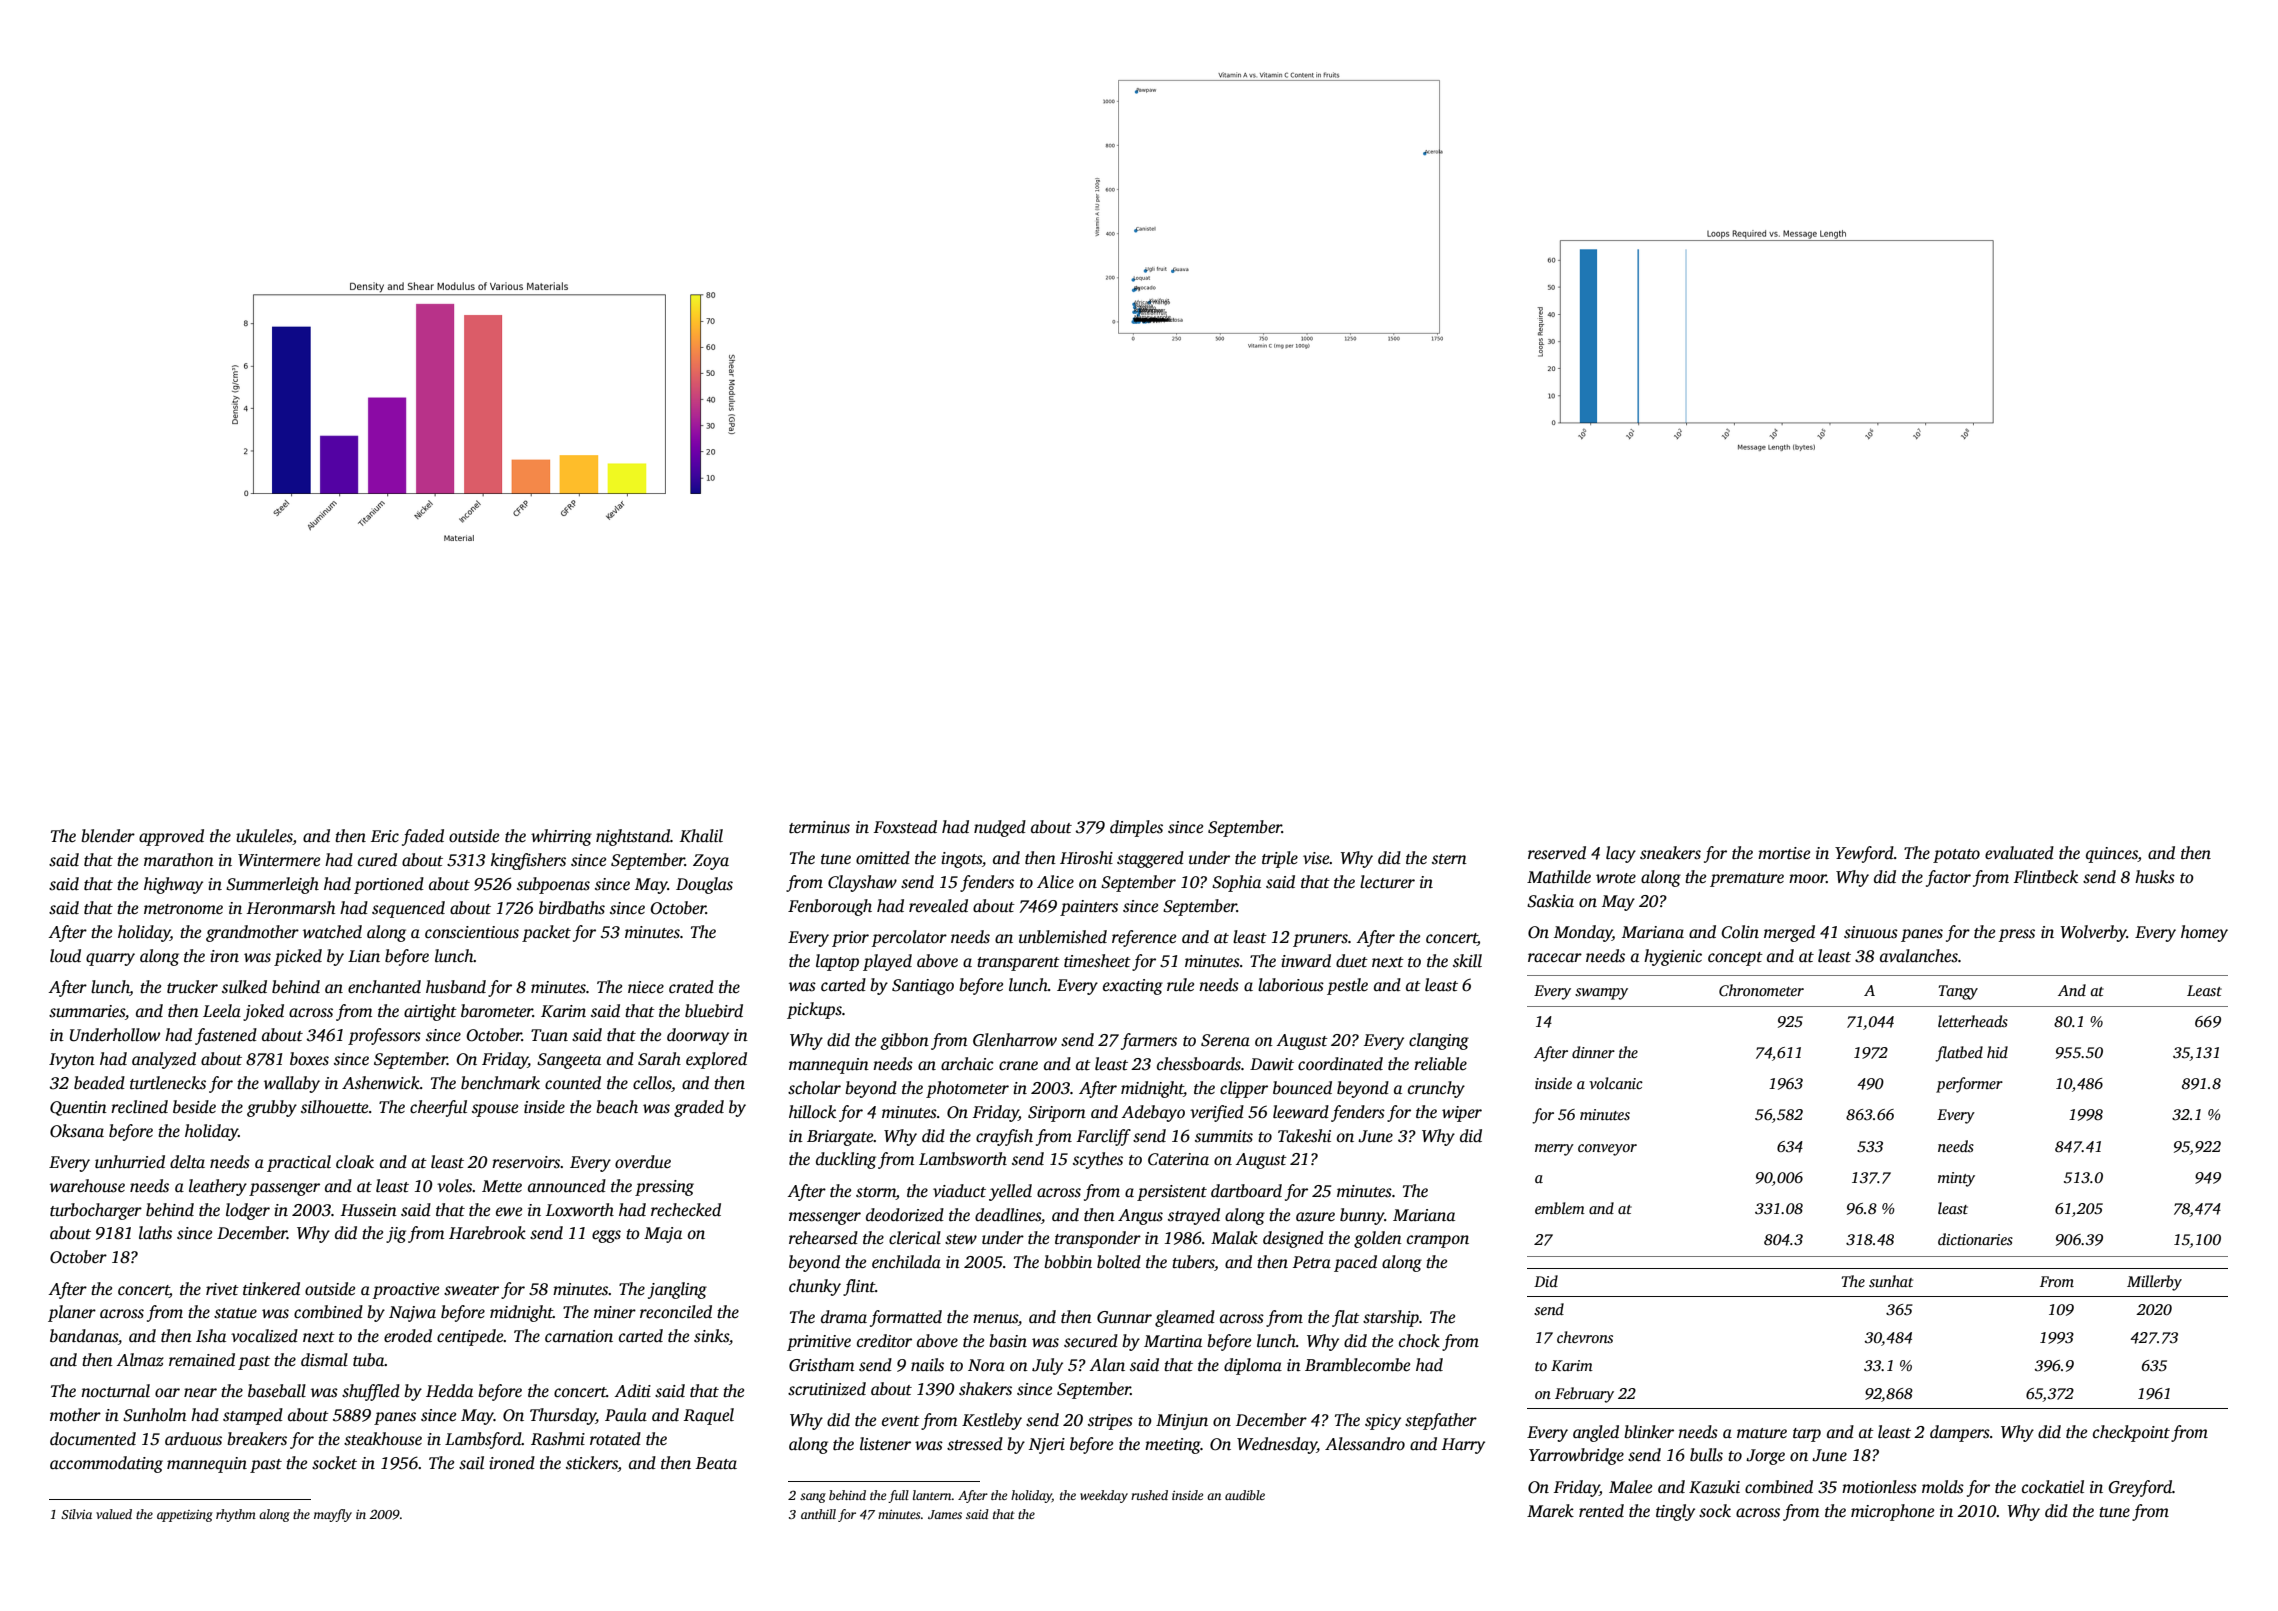 Image resolution: width=2278 pixels, height=1611 pixels. I want to click on homey, so click(2204, 933).
